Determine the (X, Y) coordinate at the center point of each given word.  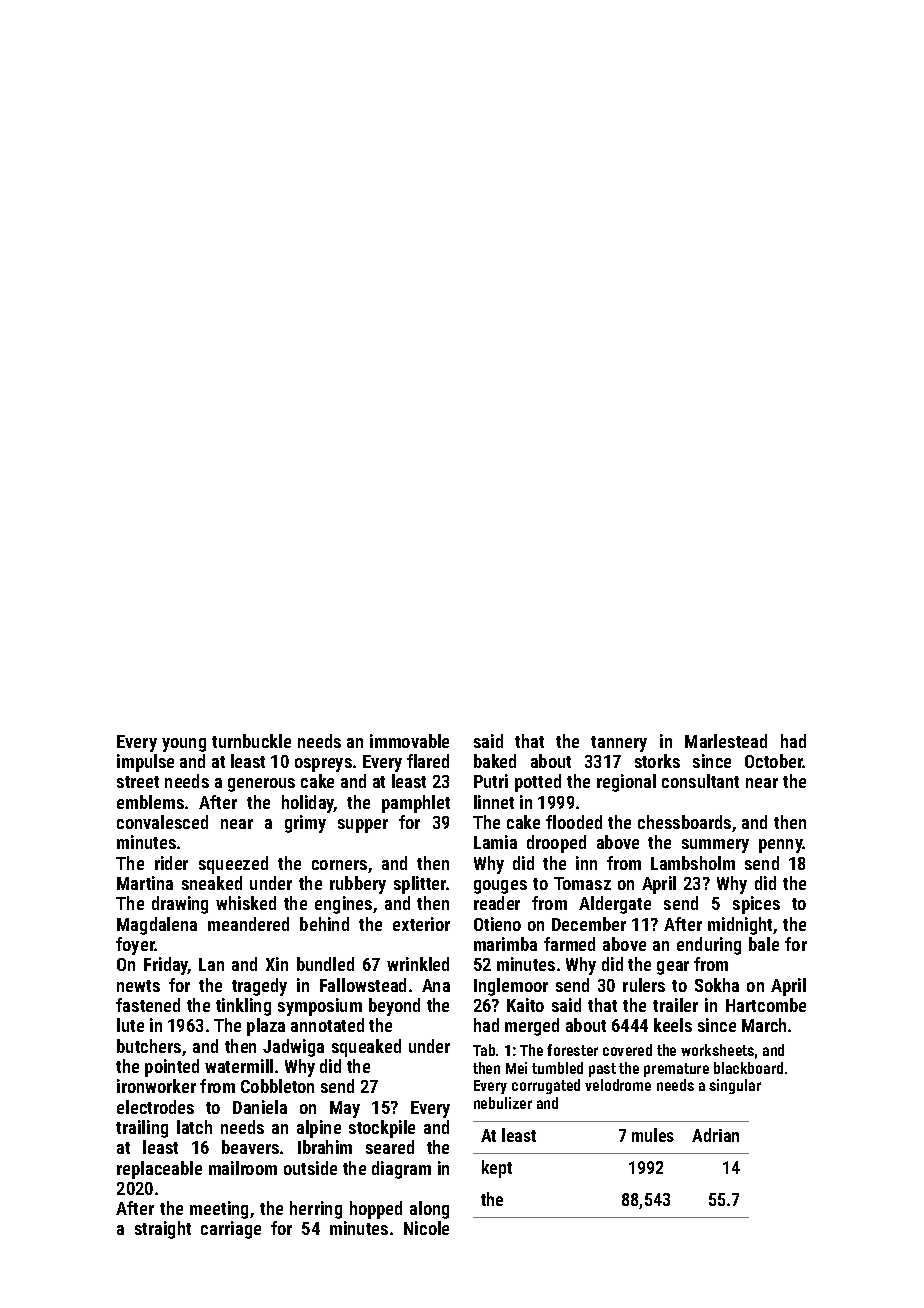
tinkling (243, 1007)
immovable (409, 741)
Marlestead (726, 741)
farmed (569, 944)
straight (163, 1230)
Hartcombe (766, 1005)
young (184, 745)
